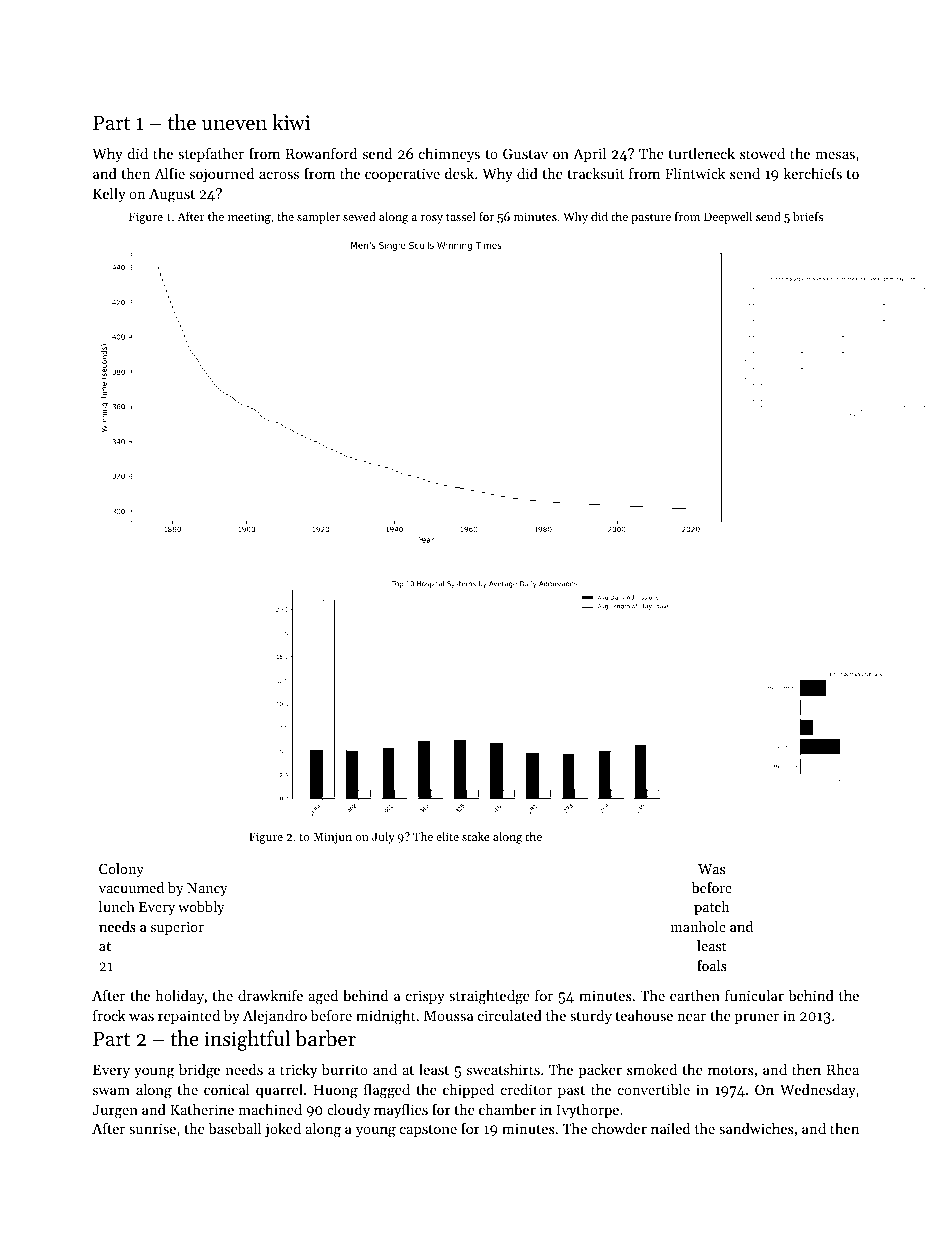 This screenshot has width=952, height=1233. Describe the element at coordinates (447, 836) in the screenshot. I see `elite` at that location.
